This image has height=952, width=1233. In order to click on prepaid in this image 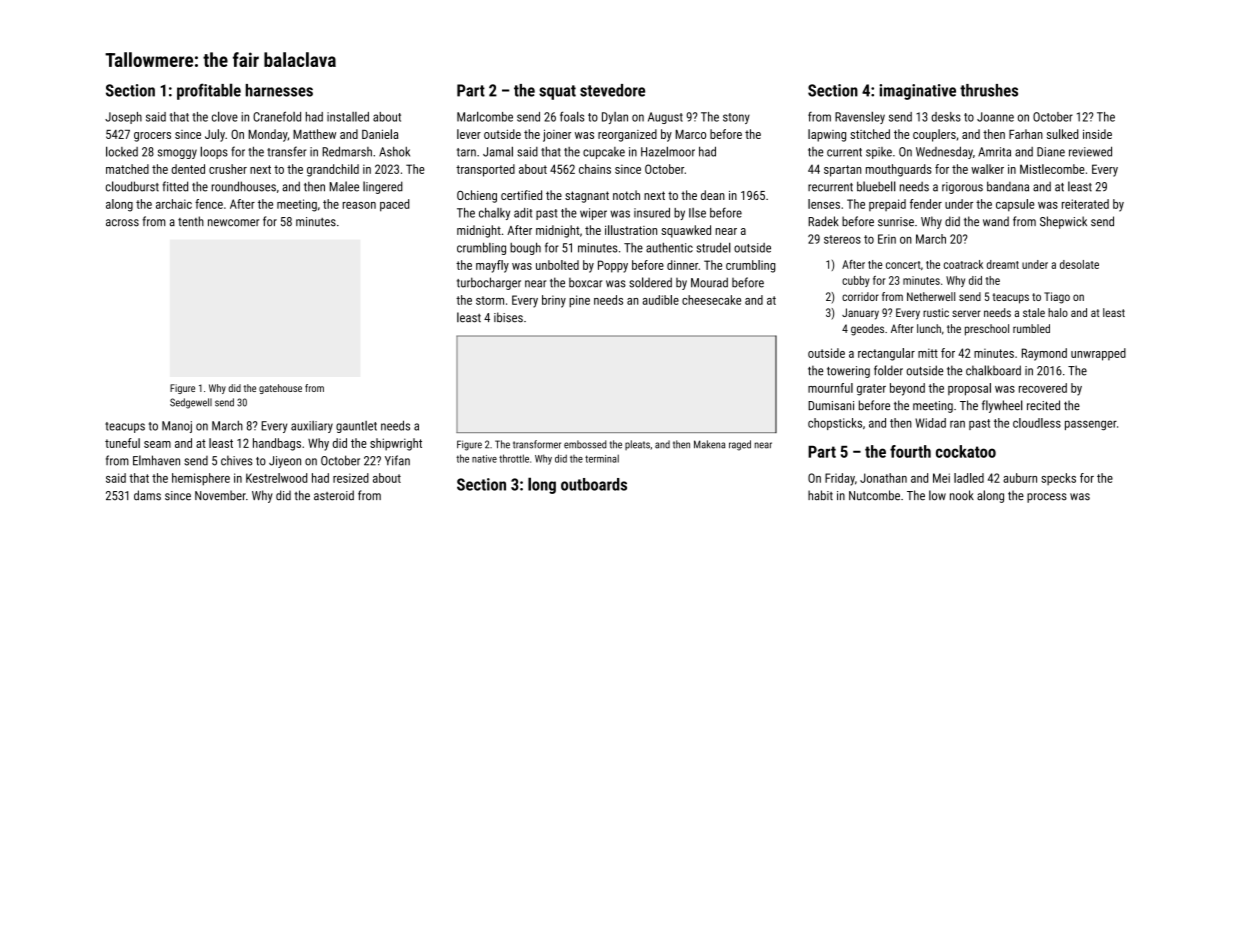, I will do `click(887, 205)`.
